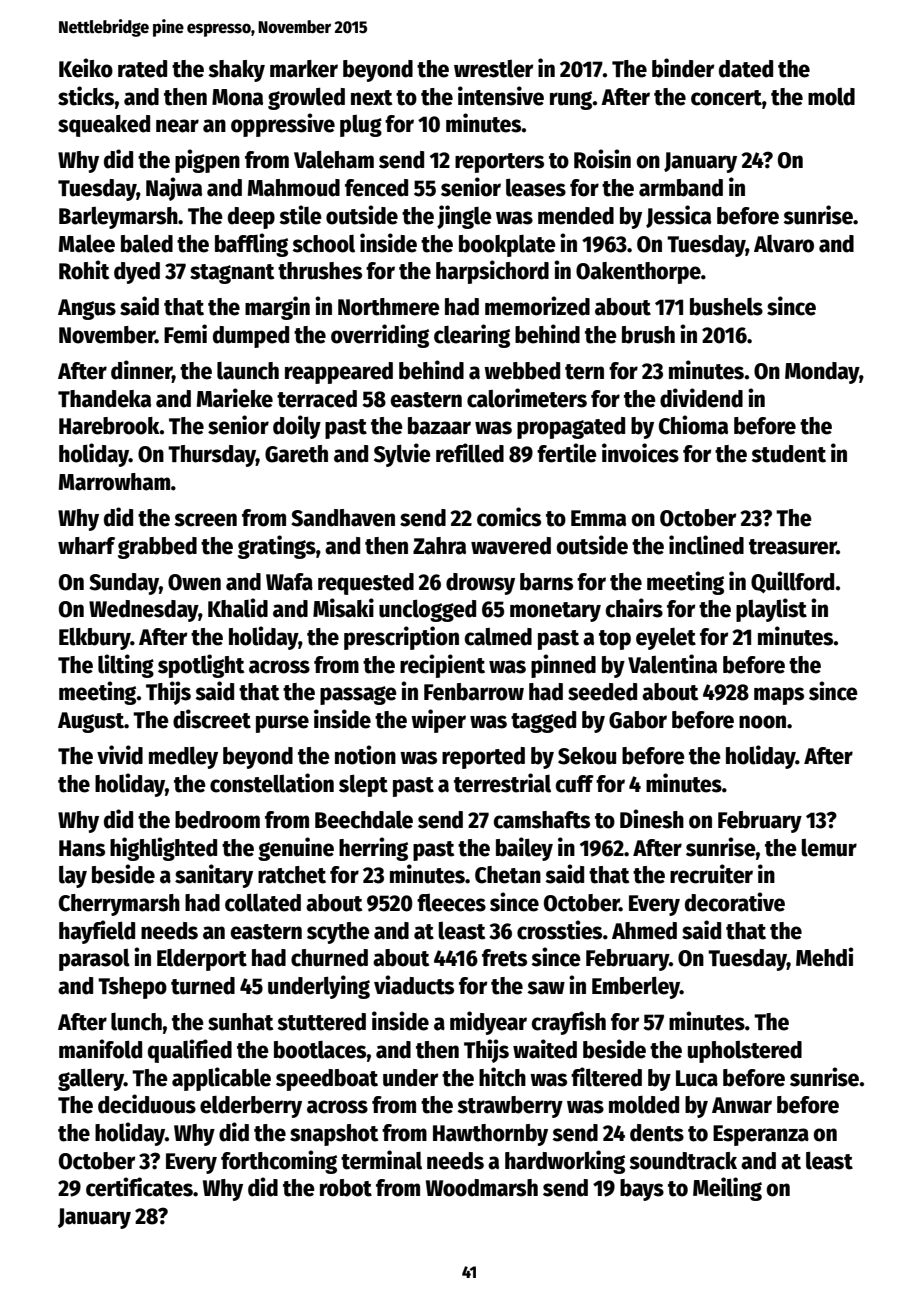 The height and width of the screenshot is (1314, 924). I want to click on Mehdi, so click(824, 957).
